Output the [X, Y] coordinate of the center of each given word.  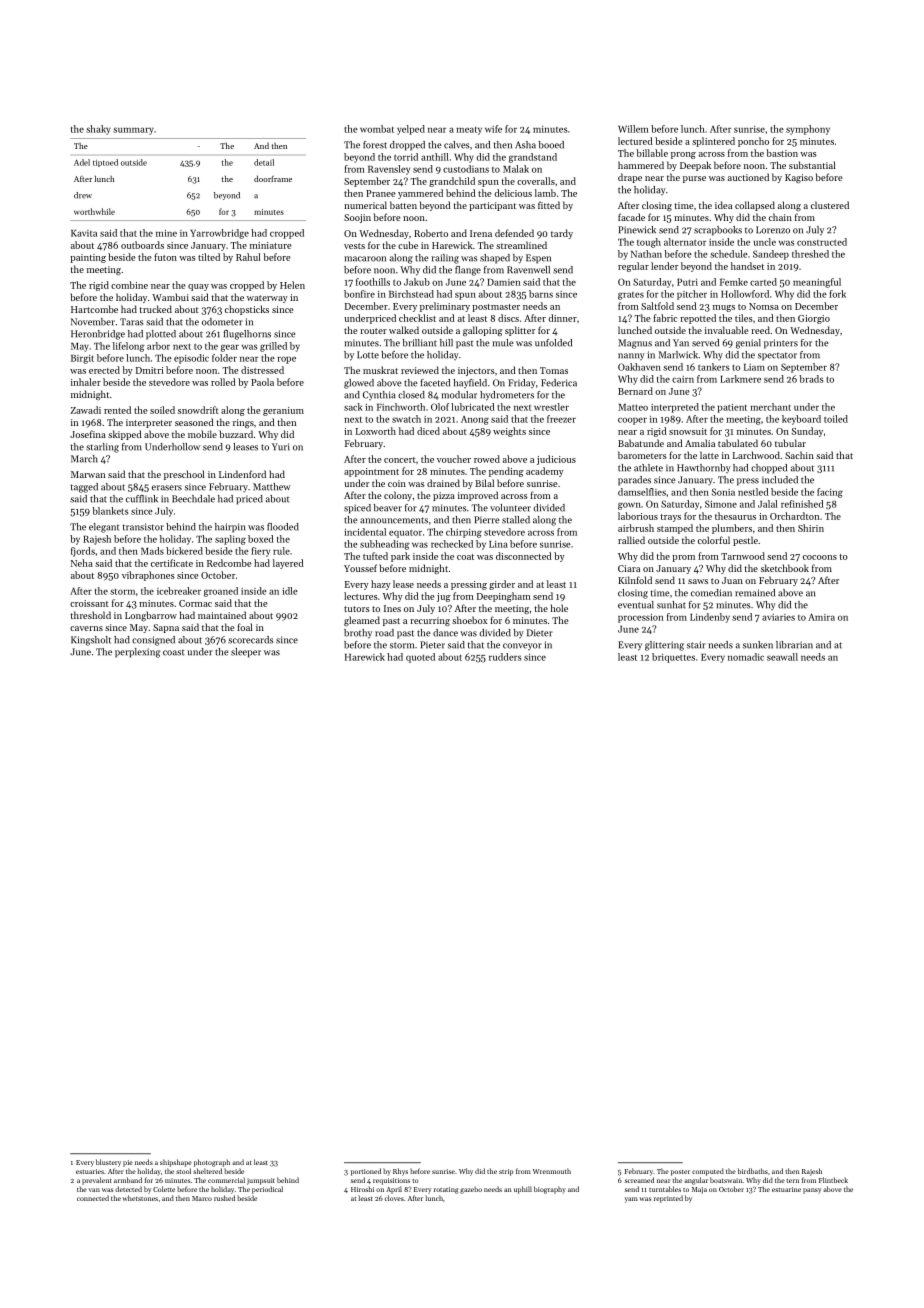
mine [166, 233]
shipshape [176, 1163]
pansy [812, 1191]
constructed [822, 242]
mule [503, 343]
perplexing [137, 653]
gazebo [471, 1190]
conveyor [522, 646]
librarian [794, 645]
